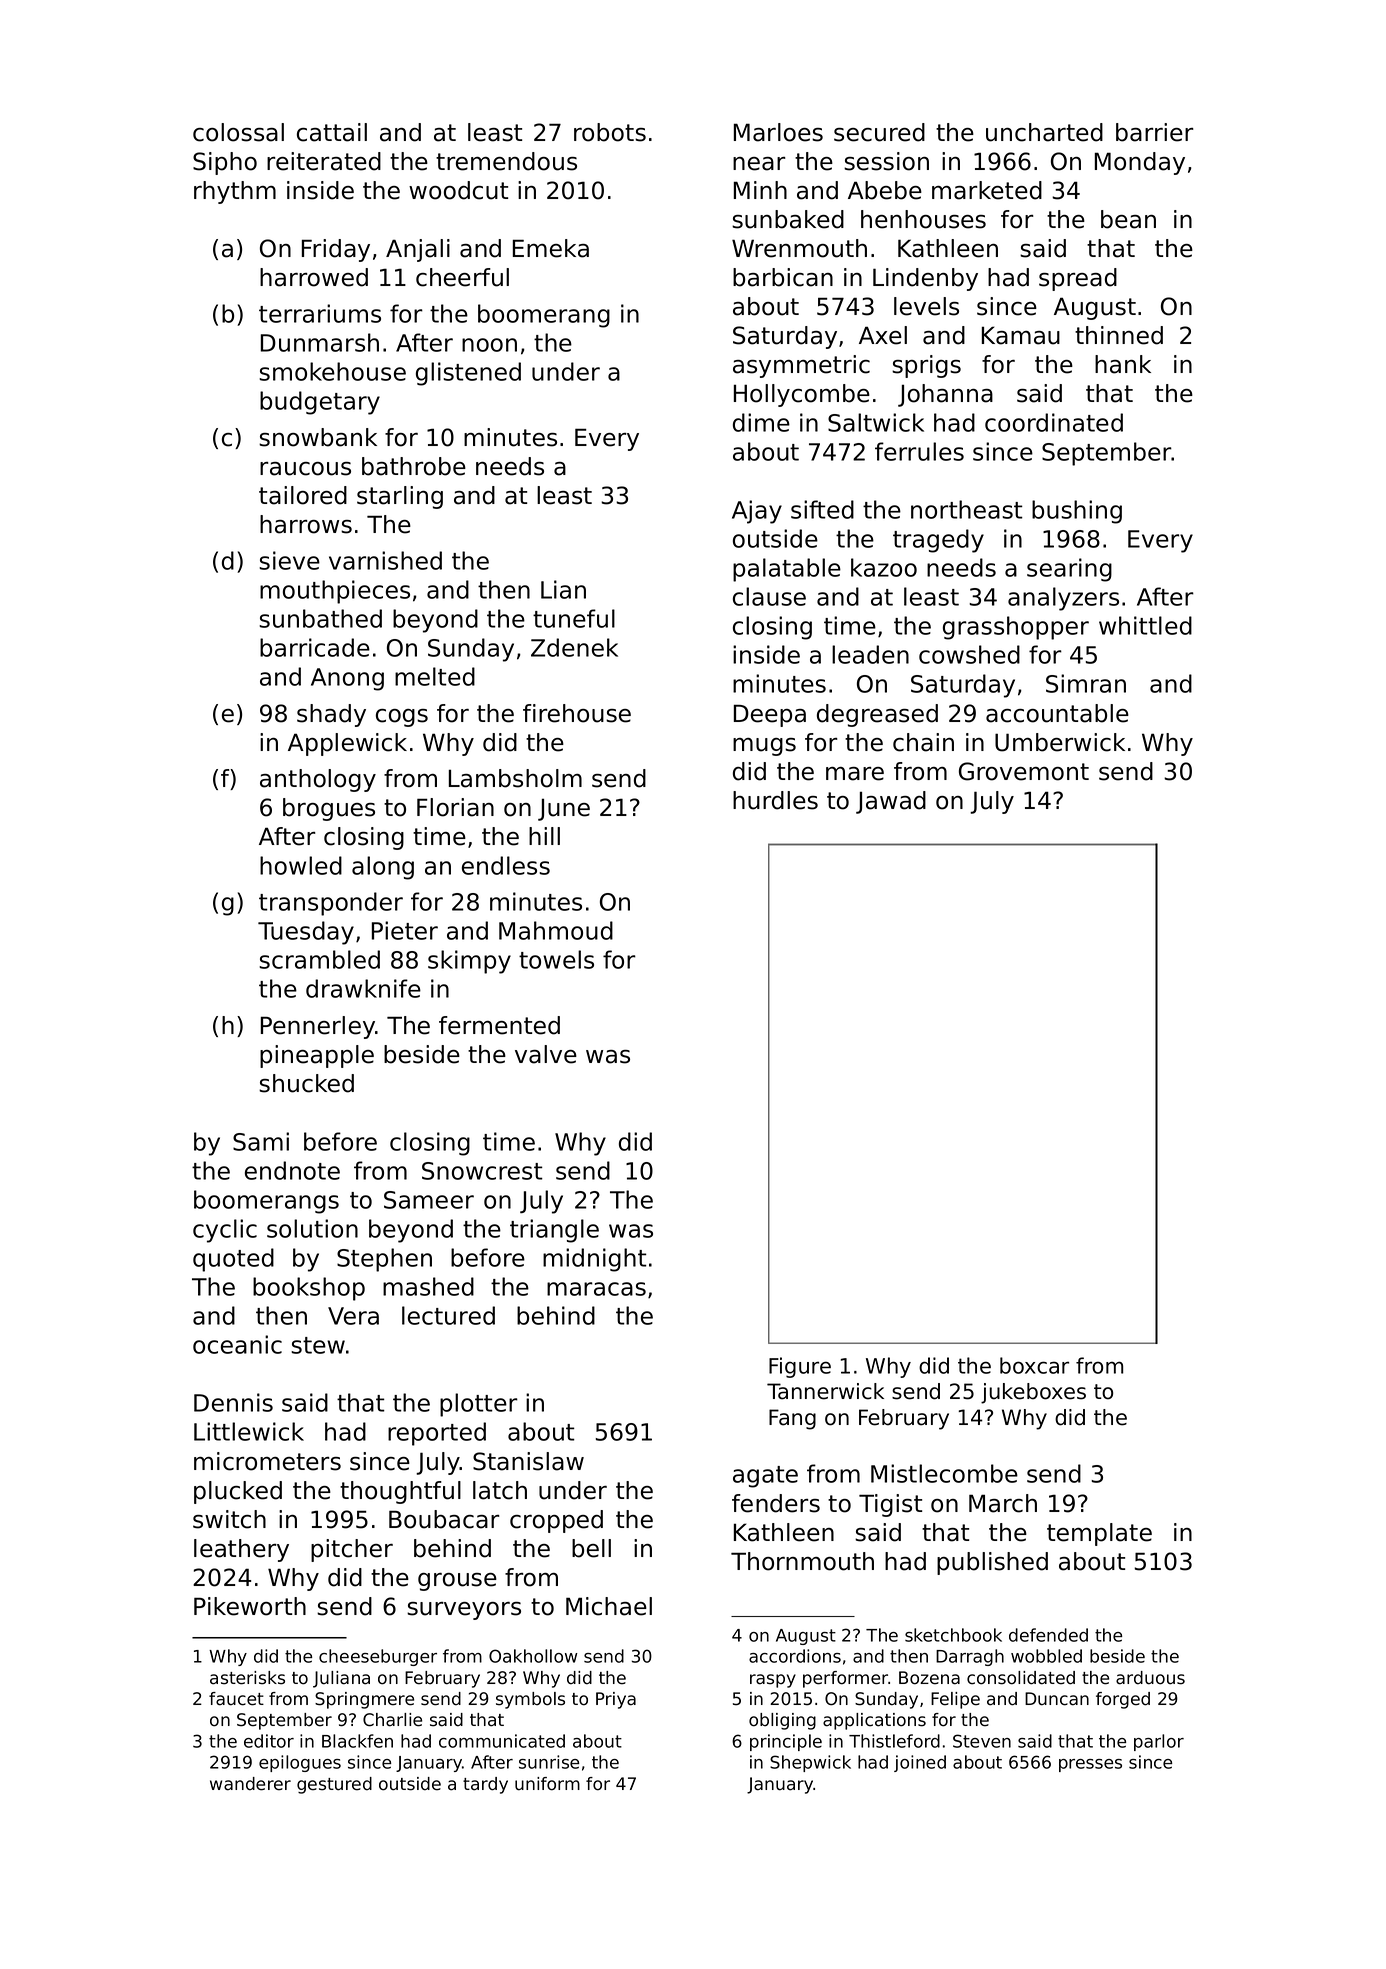 The image size is (1386, 1969). What do you see at coordinates (1034, 1365) in the screenshot?
I see `boxcar` at bounding box center [1034, 1365].
